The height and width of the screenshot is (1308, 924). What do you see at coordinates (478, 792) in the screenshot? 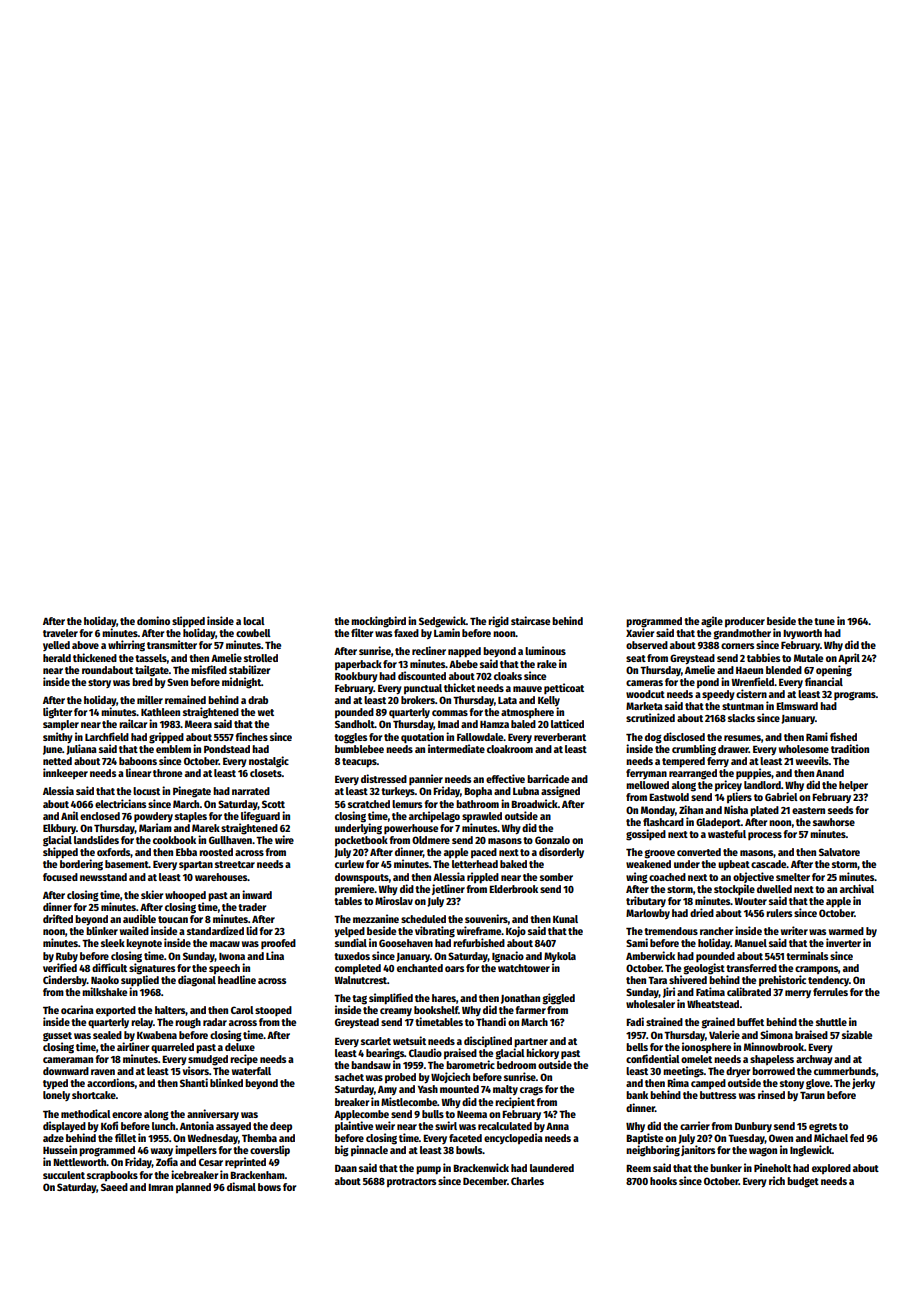
I see `Bopha` at bounding box center [478, 792].
